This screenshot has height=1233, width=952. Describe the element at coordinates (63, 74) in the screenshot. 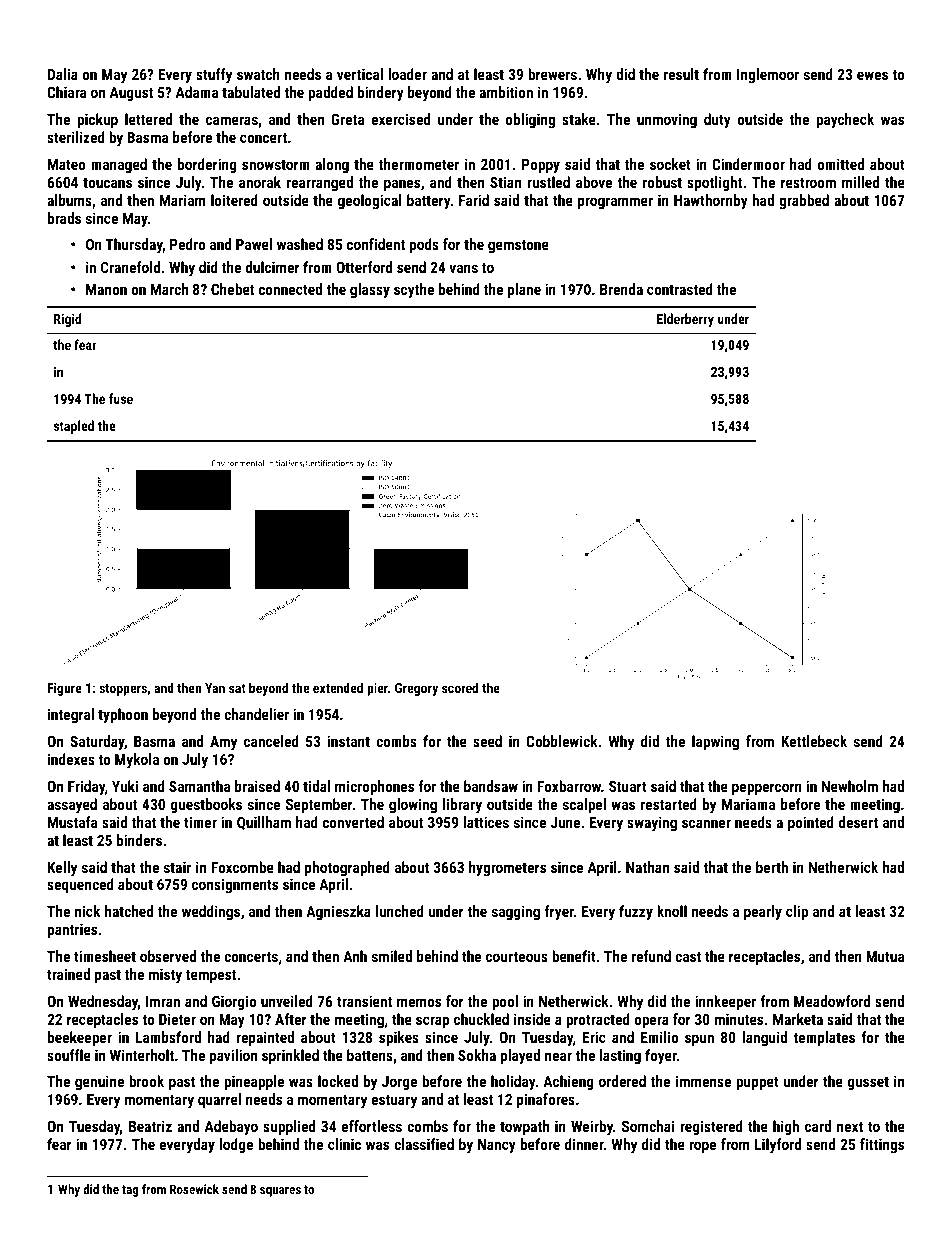

I see `Dalia` at that location.
